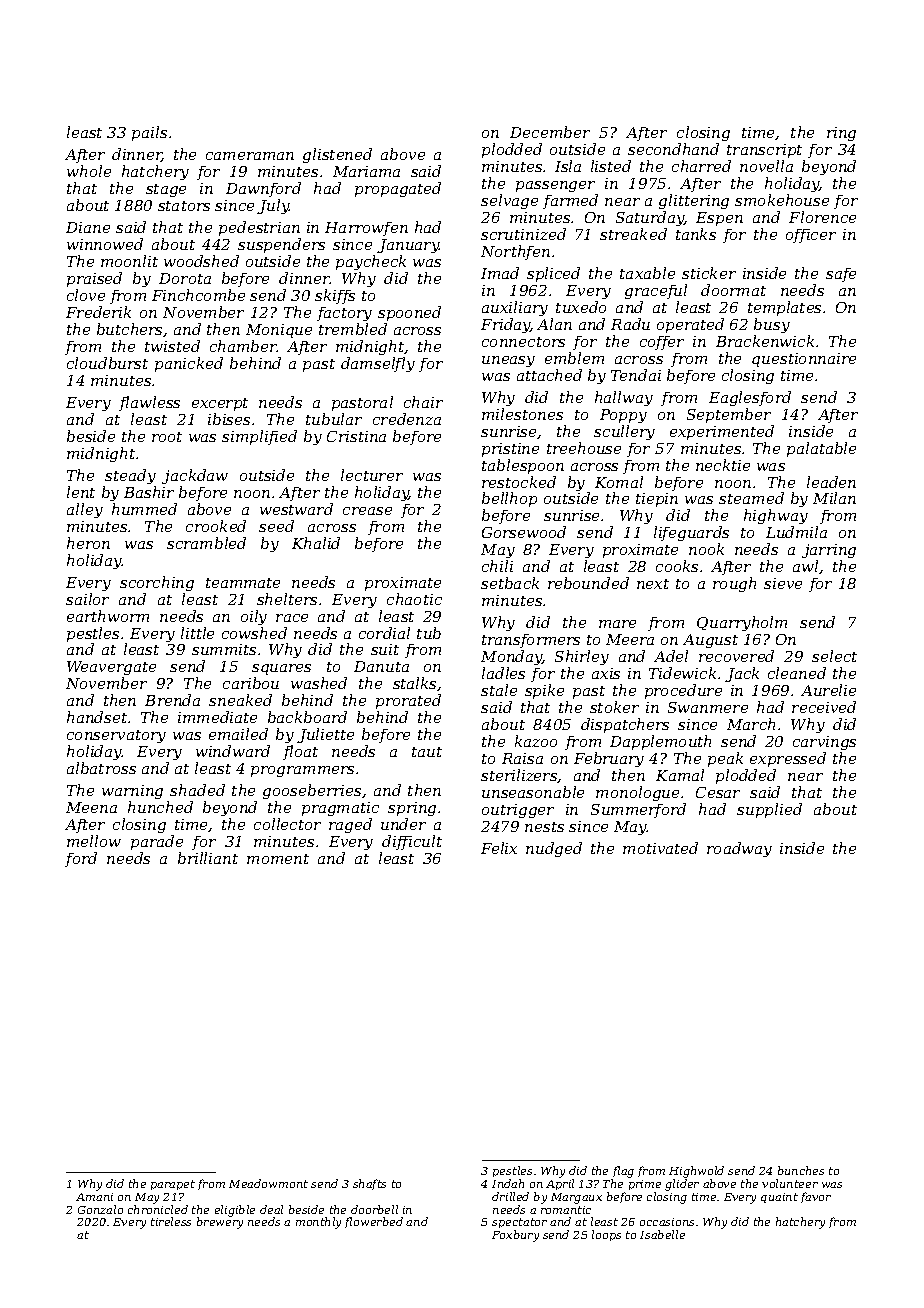 The height and width of the document is (1308, 924). What do you see at coordinates (89, 171) in the document?
I see `whole` at bounding box center [89, 171].
